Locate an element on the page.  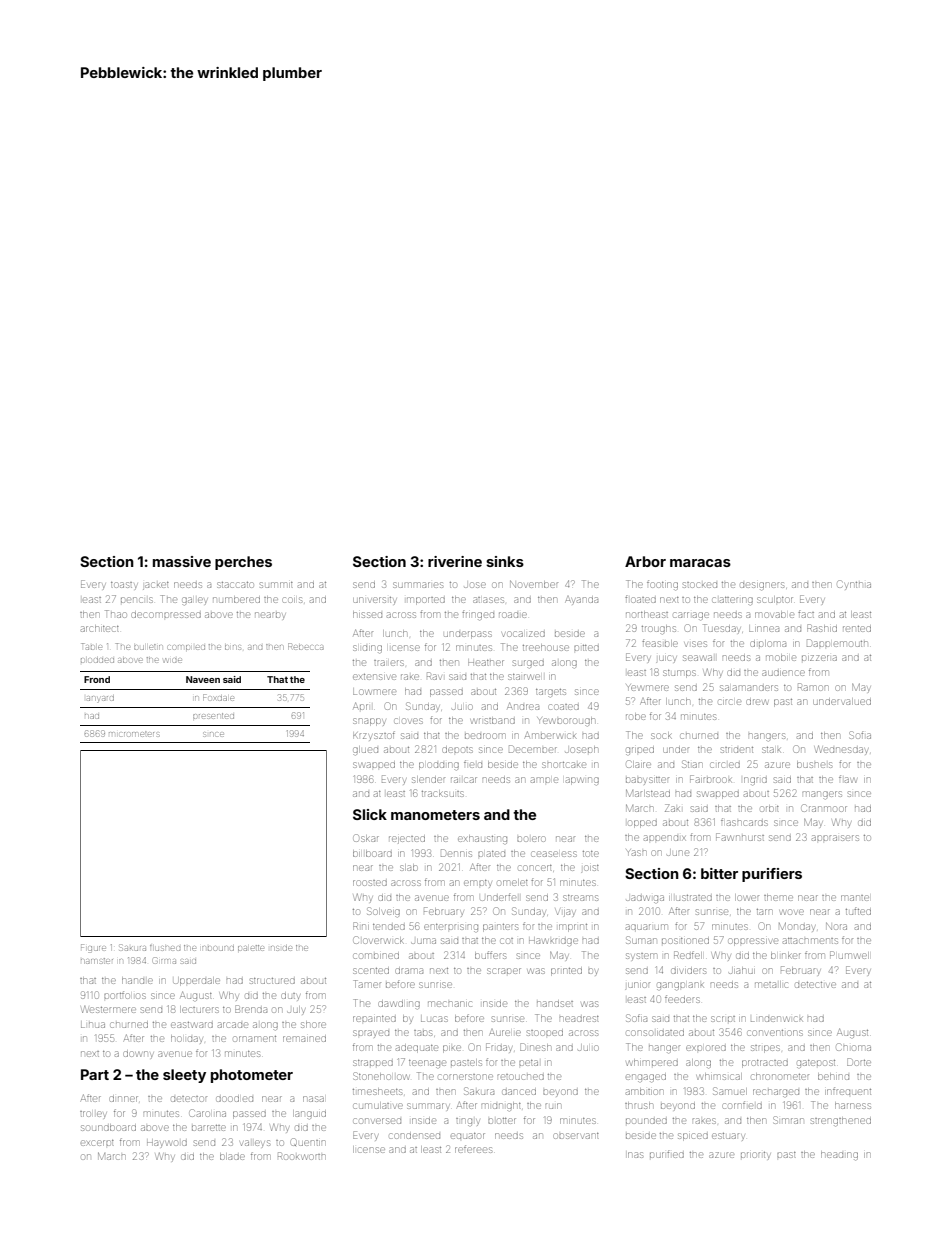
massive is located at coordinates (182, 561).
